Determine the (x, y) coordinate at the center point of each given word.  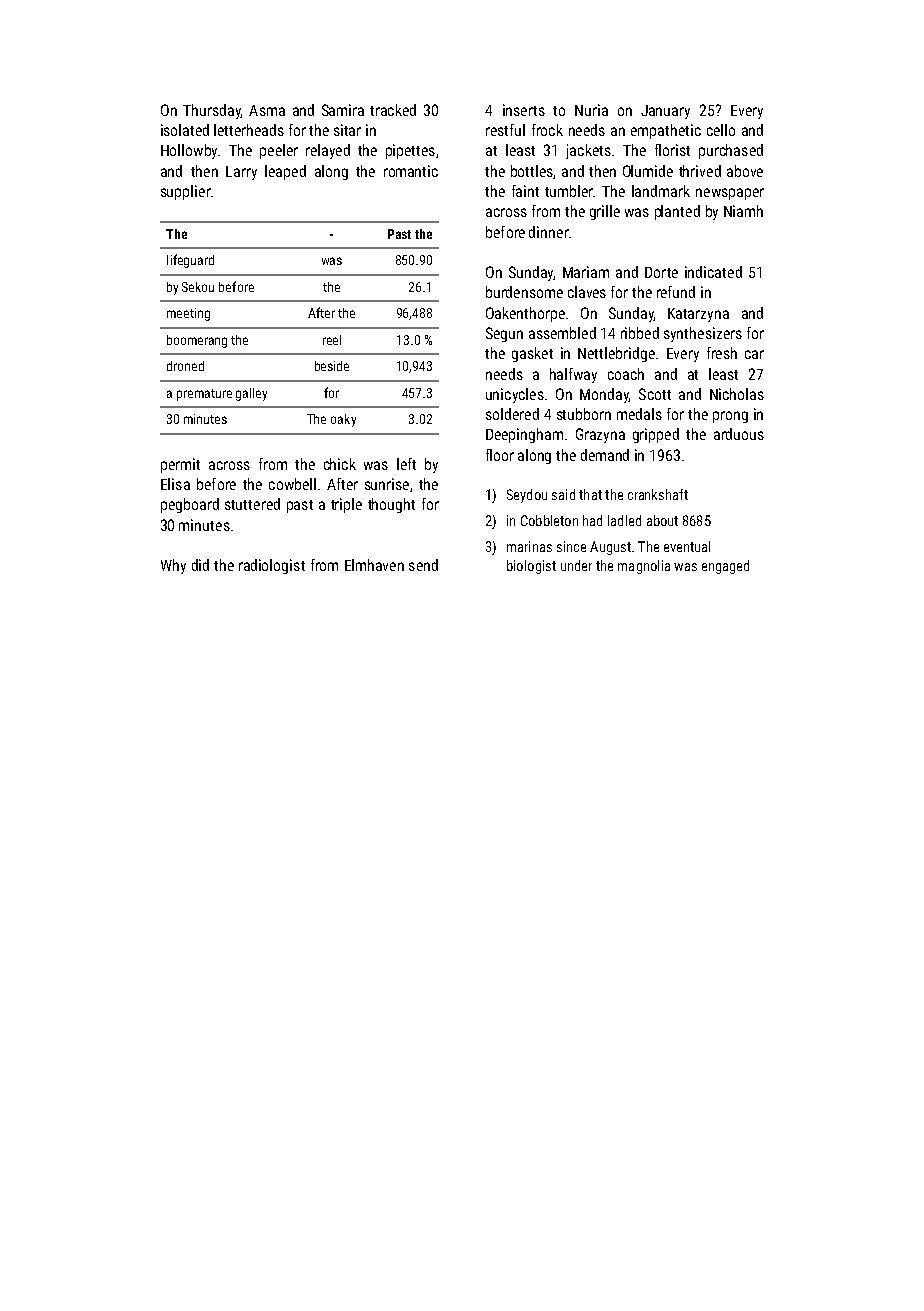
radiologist (272, 566)
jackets (588, 151)
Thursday (212, 111)
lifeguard (190, 261)
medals (639, 414)
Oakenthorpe (525, 314)
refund (676, 292)
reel (332, 340)
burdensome (524, 292)
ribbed (640, 333)
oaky (343, 420)
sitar (347, 130)
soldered (512, 414)
